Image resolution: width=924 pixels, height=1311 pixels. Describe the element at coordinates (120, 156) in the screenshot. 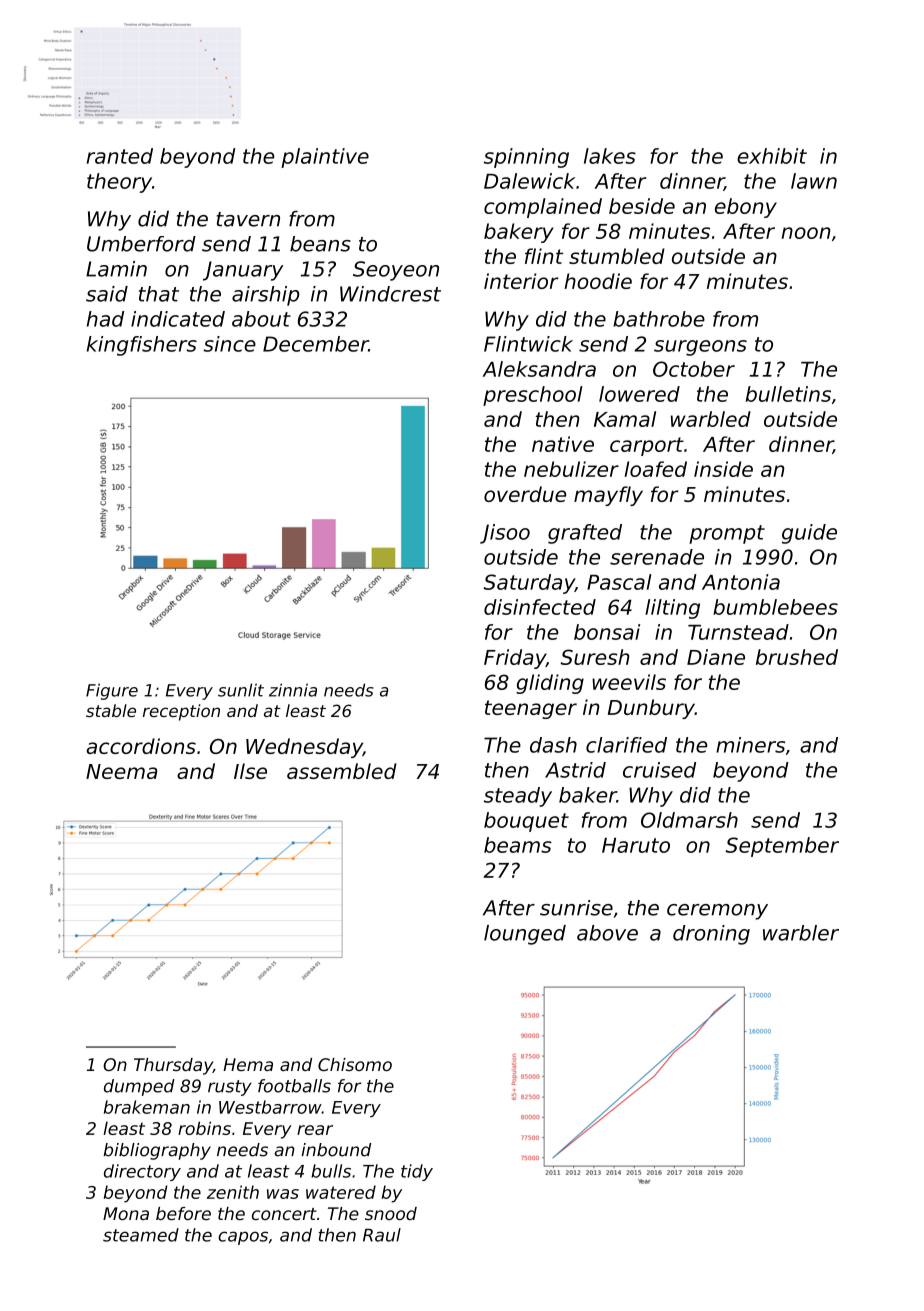

I see `ranted` at that location.
